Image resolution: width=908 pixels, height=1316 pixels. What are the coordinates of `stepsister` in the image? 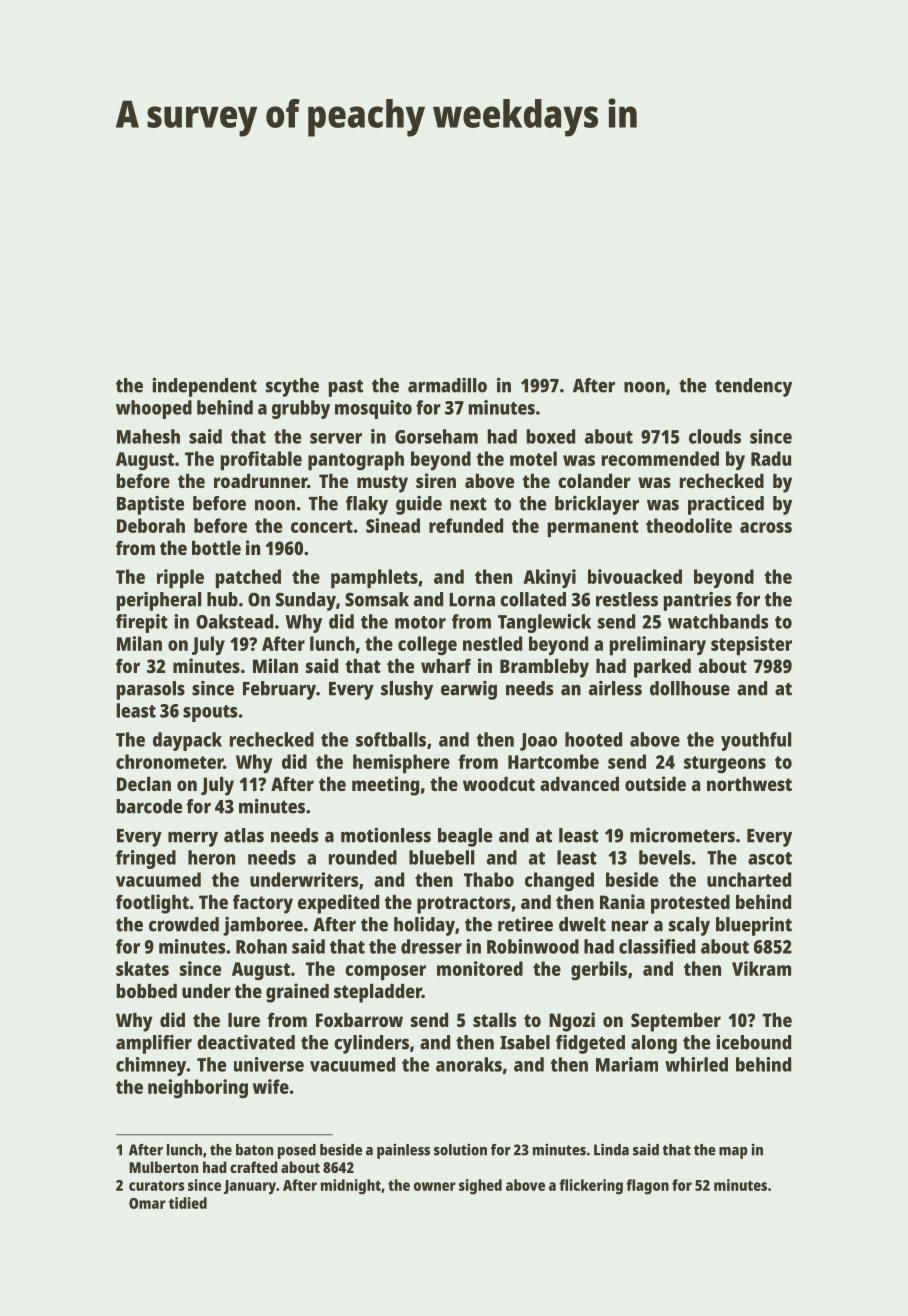 It's located at (751, 646).
